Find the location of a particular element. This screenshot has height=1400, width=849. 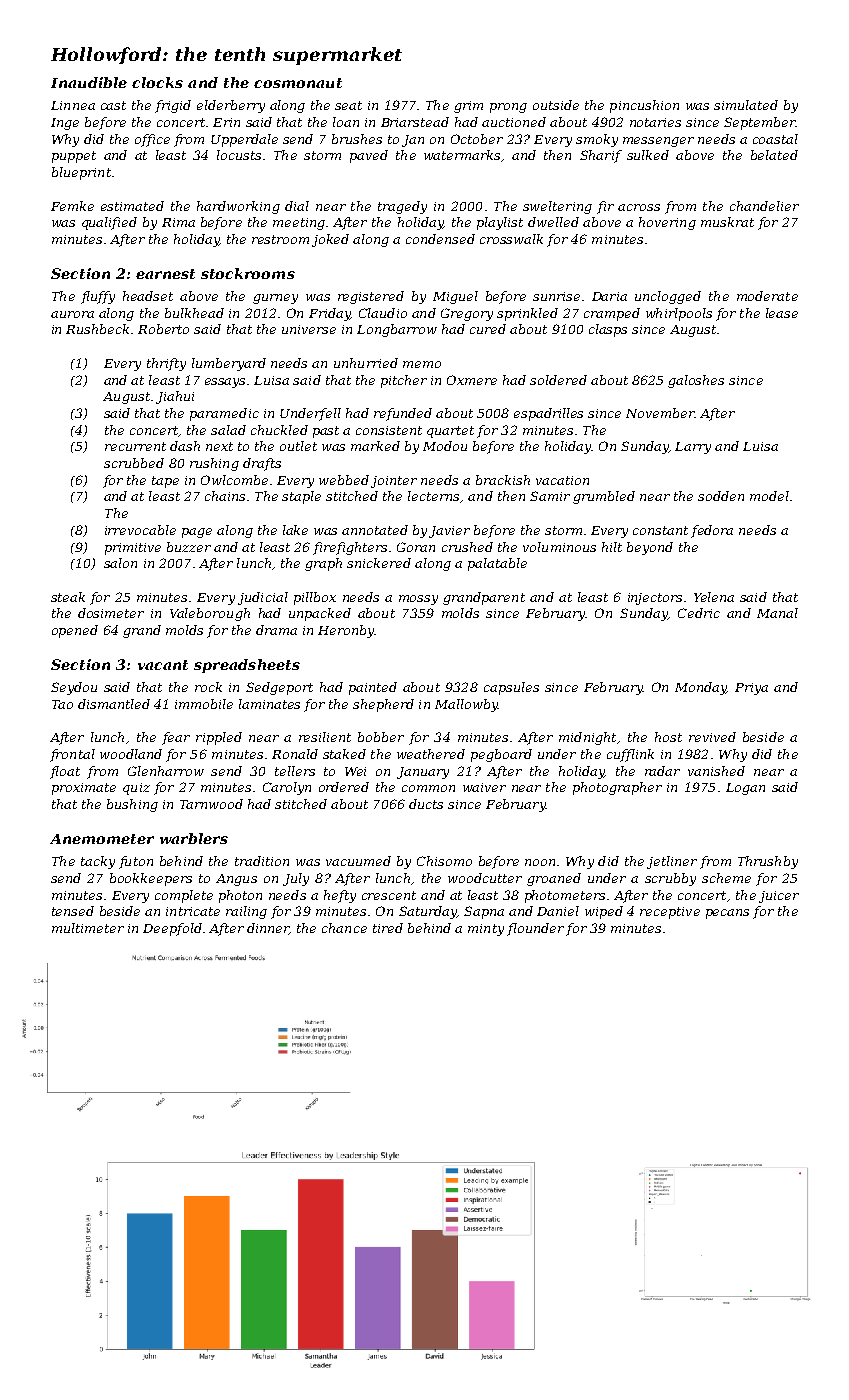

revived is located at coordinates (712, 737).
